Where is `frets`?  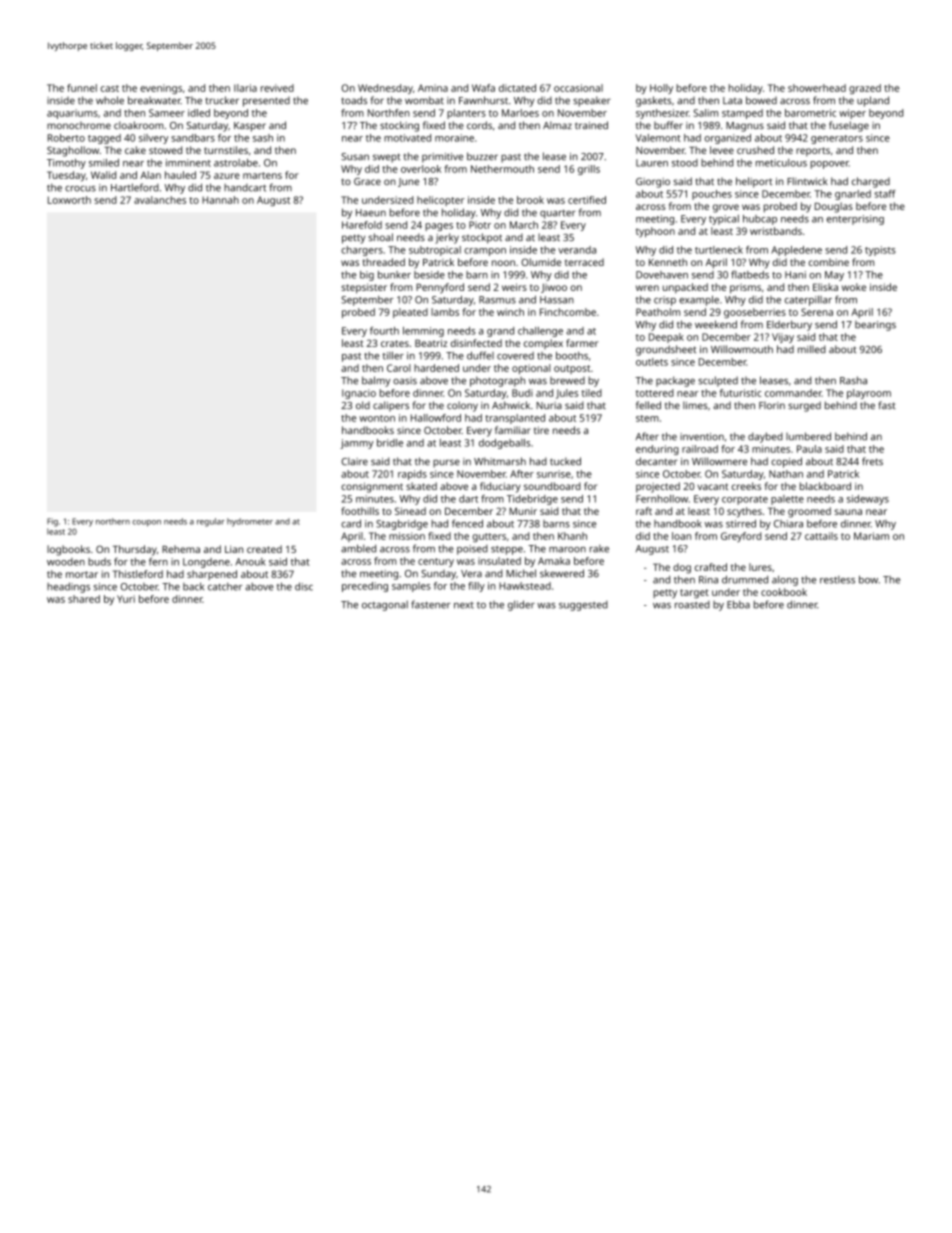 frets is located at coordinates (872, 461).
